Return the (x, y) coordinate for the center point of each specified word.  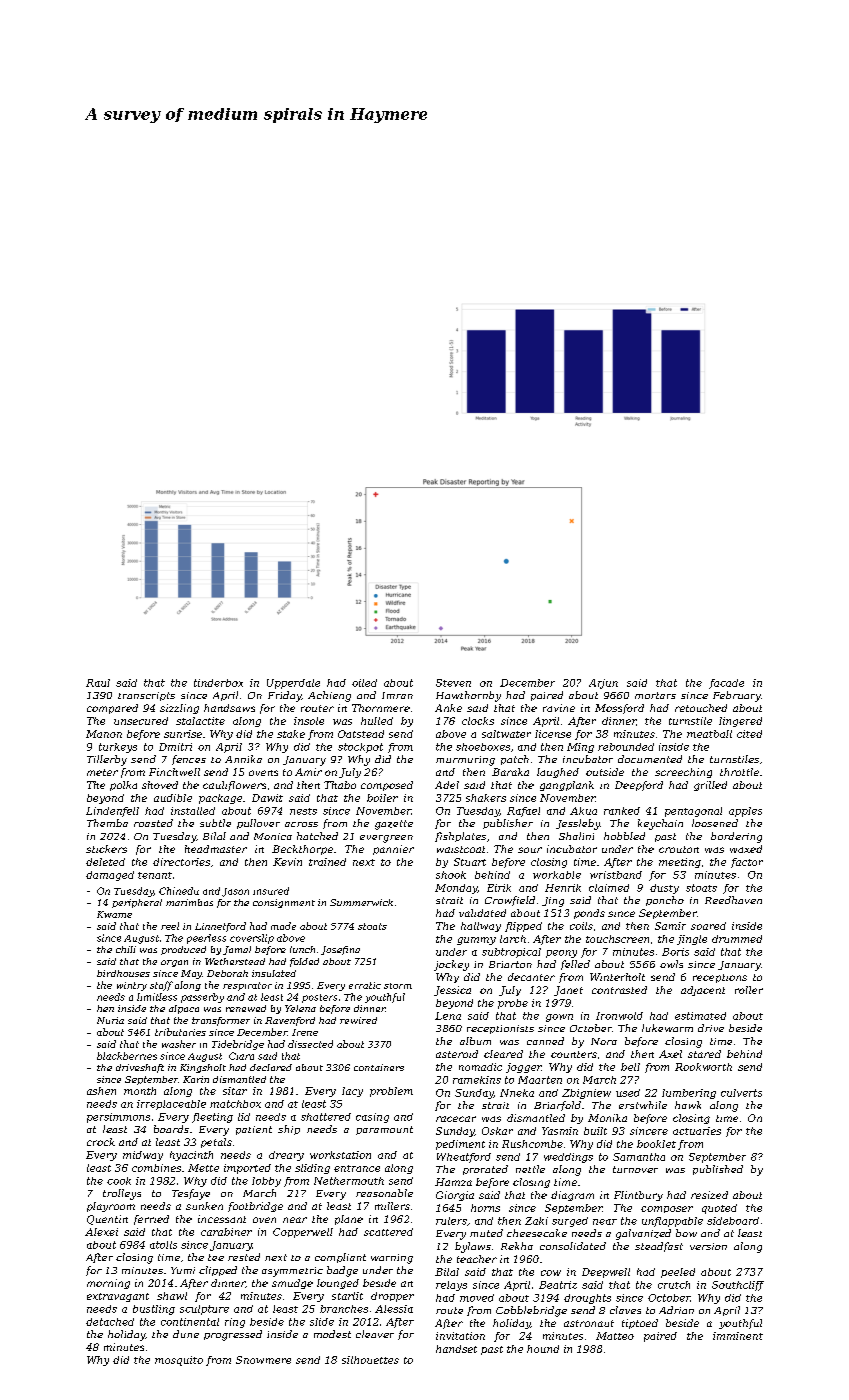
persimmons (118, 1118)
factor (747, 863)
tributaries (180, 1032)
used (628, 1093)
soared (708, 926)
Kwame (114, 914)
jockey (451, 965)
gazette (394, 825)
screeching (683, 773)
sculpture (204, 1310)
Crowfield (510, 901)
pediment (460, 1145)
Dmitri (175, 747)
